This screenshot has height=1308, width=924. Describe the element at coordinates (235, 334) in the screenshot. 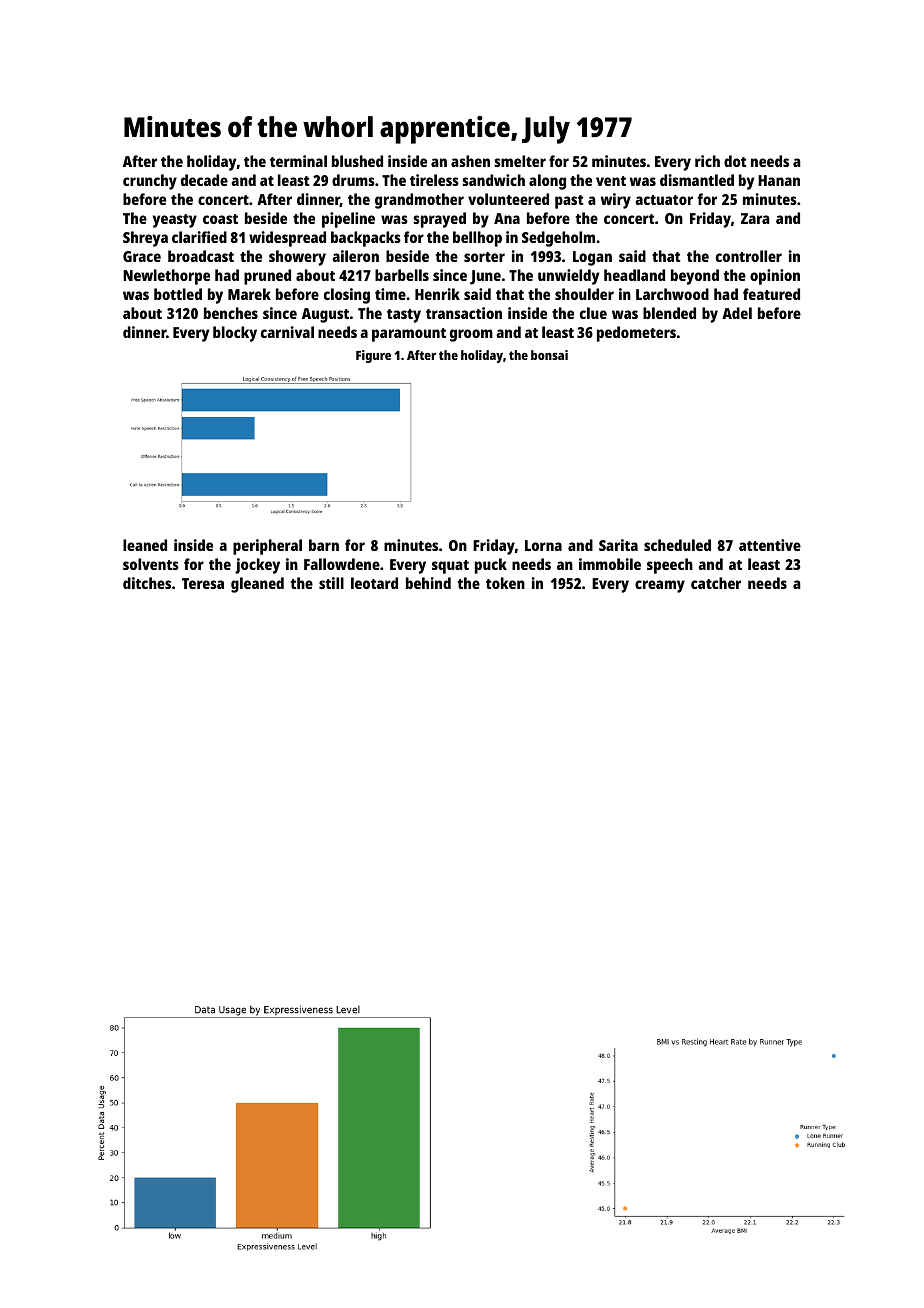

I see `blocky` at that location.
